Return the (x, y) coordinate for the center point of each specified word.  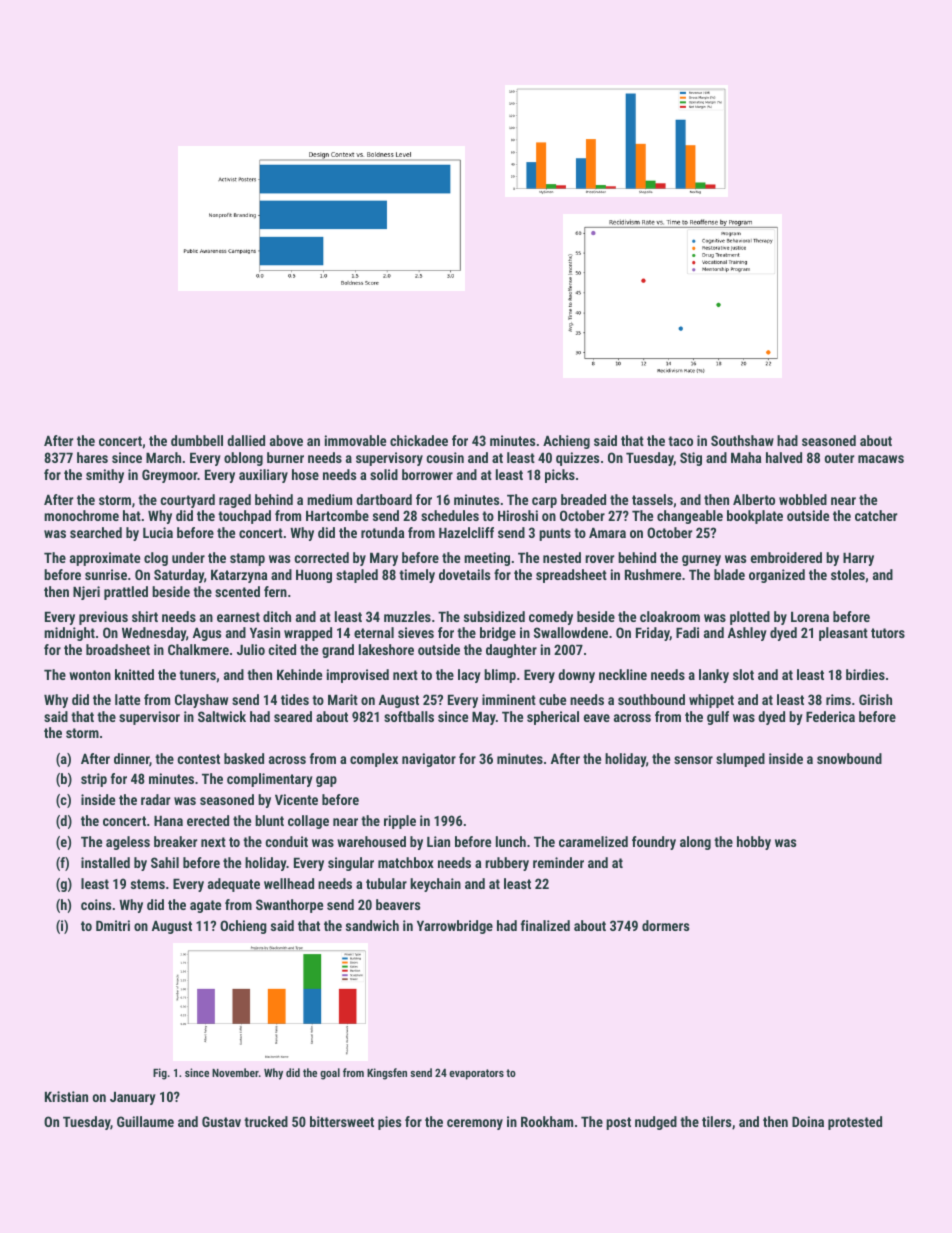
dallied (246, 440)
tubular (386, 883)
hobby (754, 843)
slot (743, 674)
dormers (665, 925)
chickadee (419, 440)
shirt (145, 616)
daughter (511, 651)
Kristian (66, 1096)
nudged (656, 1123)
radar (155, 799)
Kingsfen (387, 1074)
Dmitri (113, 925)
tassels (652, 499)
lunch (511, 841)
